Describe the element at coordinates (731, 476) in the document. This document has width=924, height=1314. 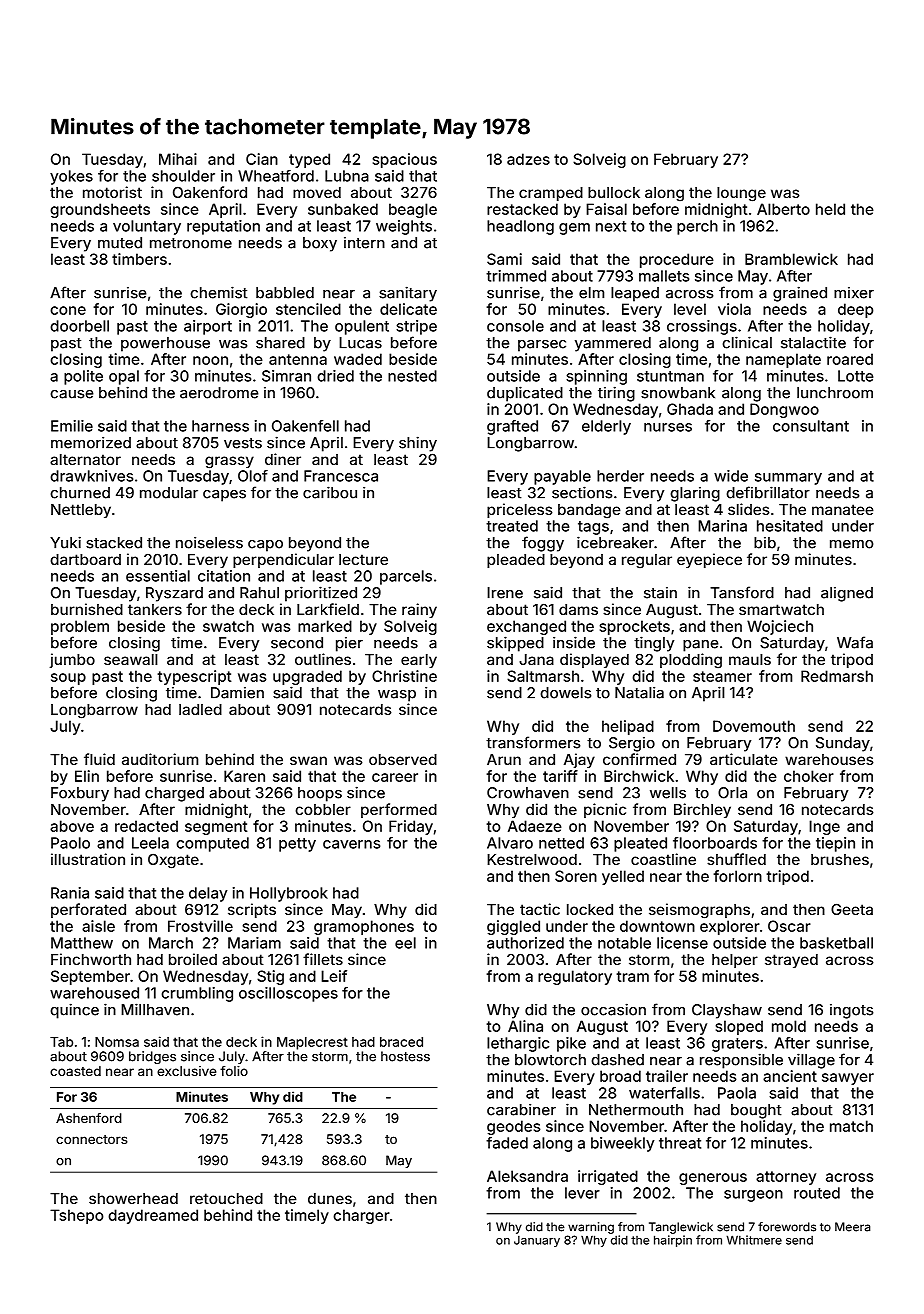
I see `wide` at that location.
